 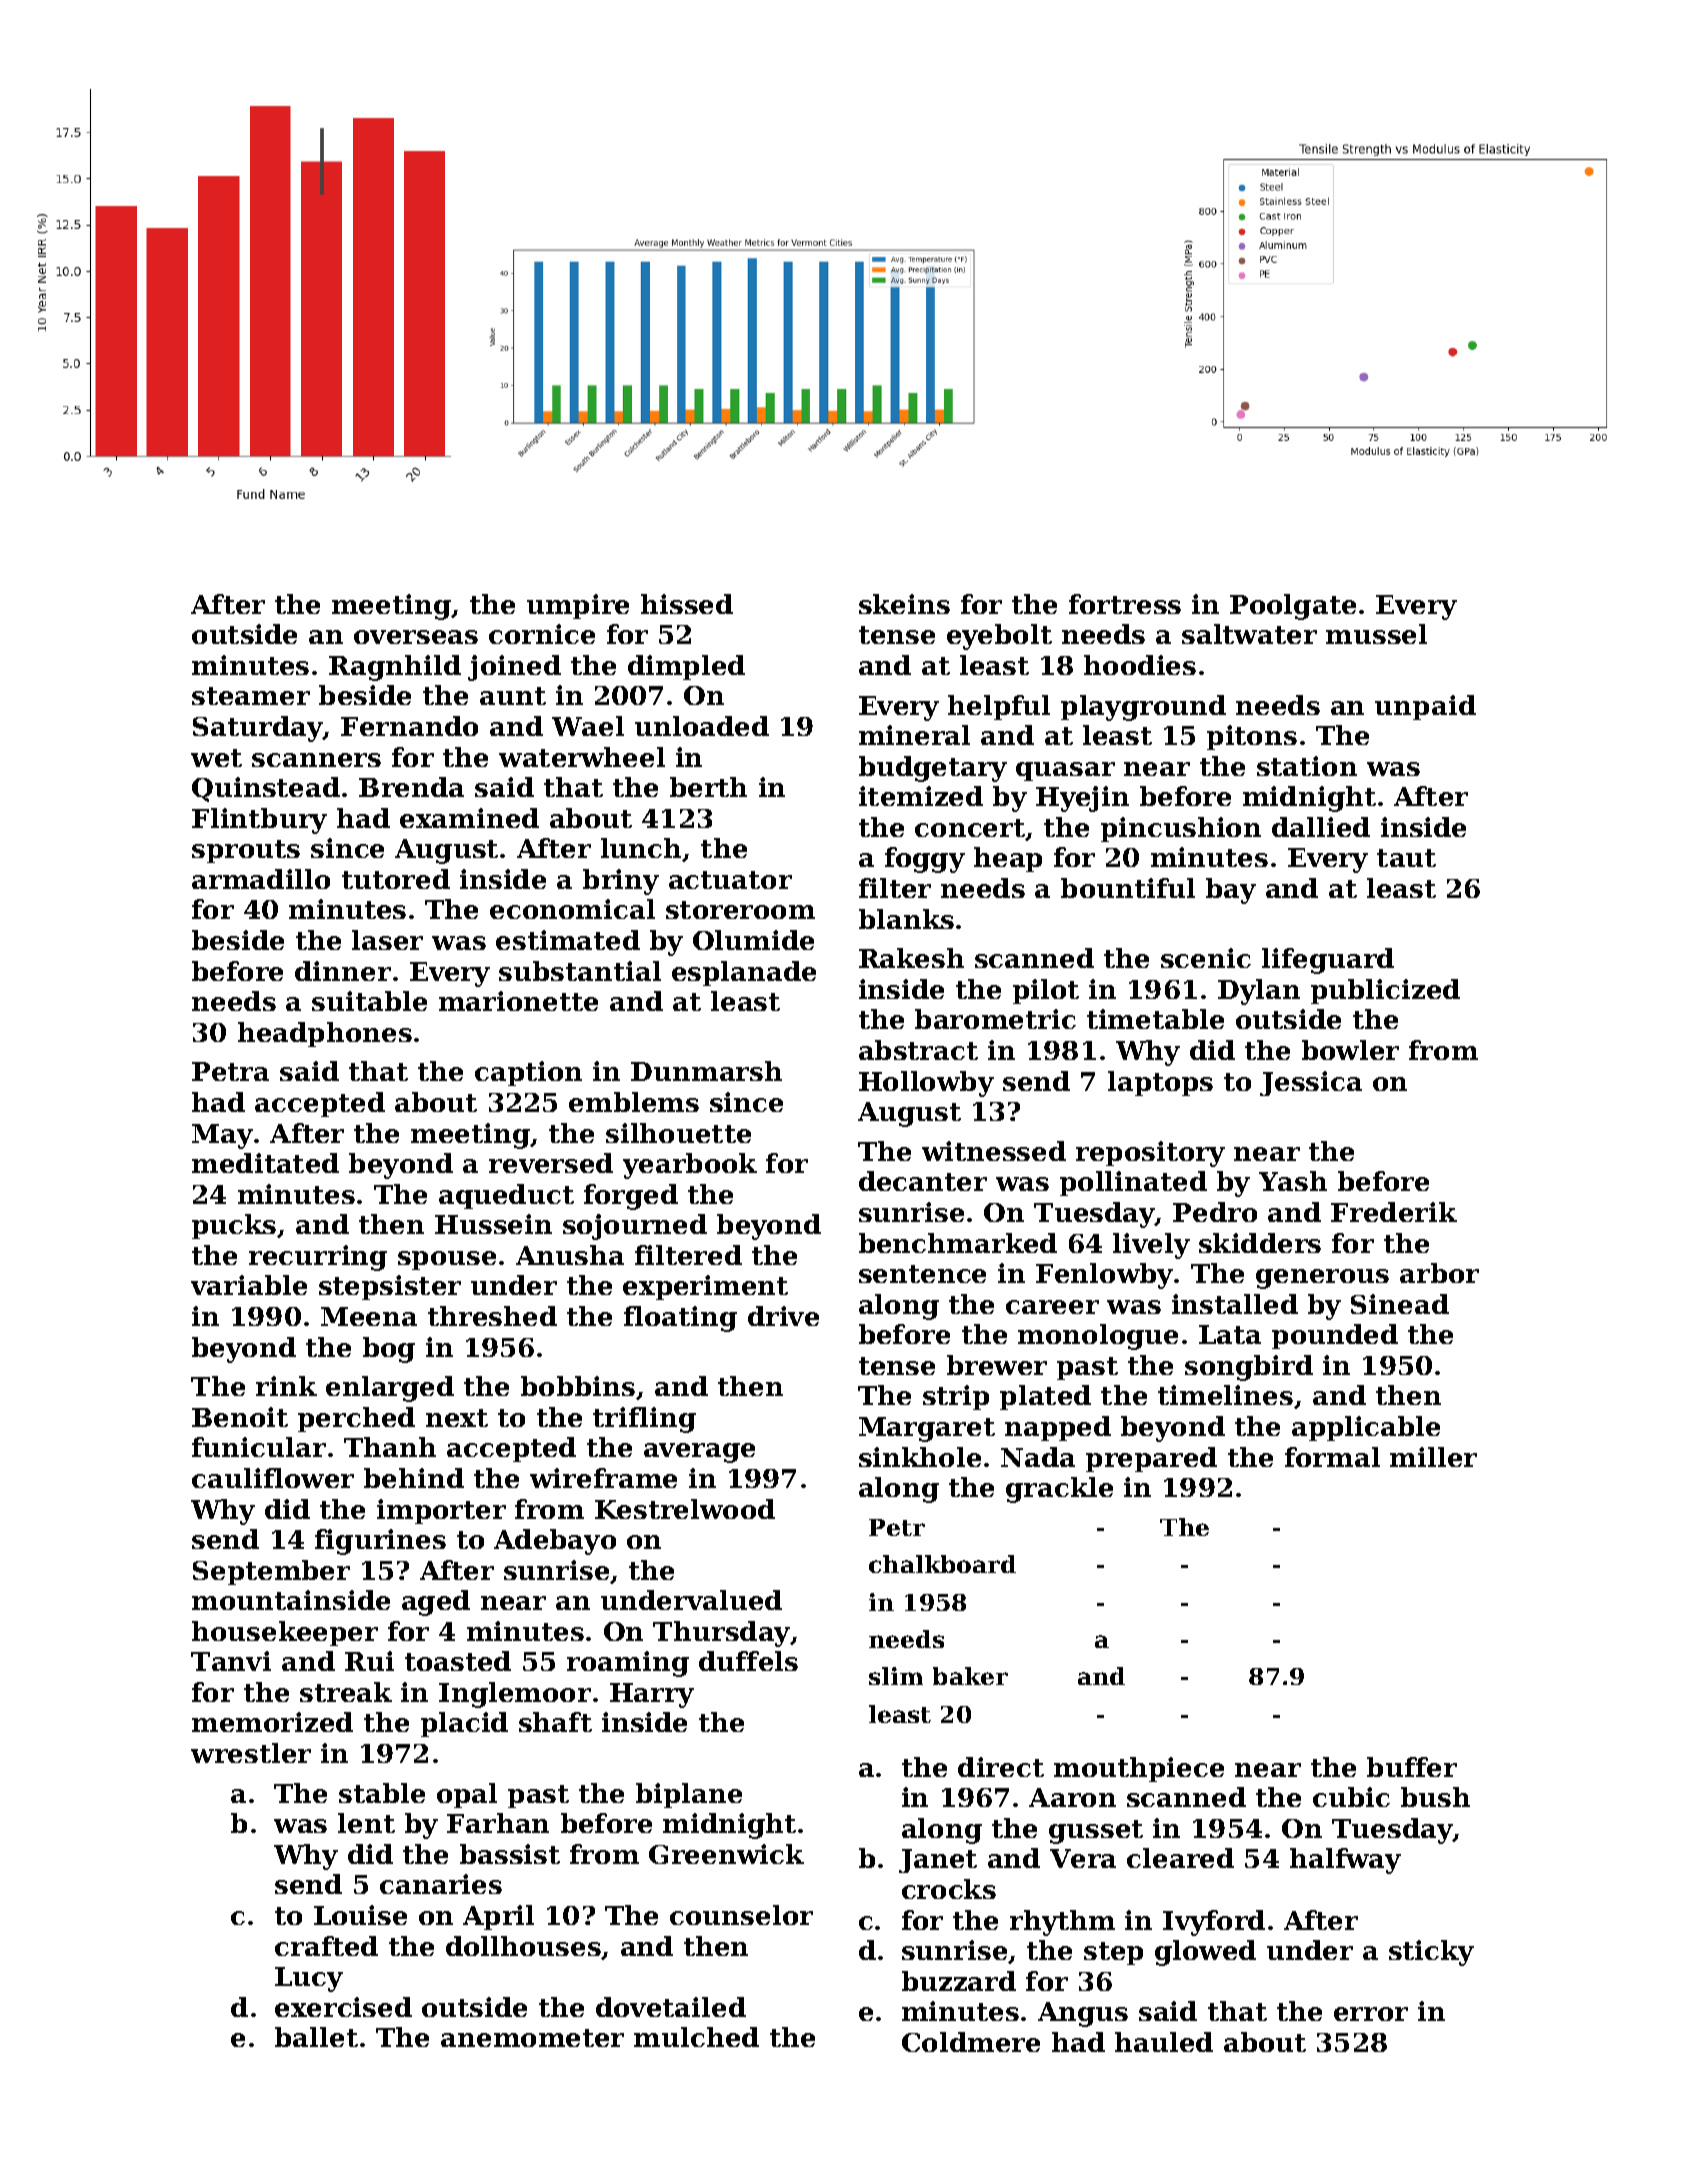 I want to click on playground, so click(x=1143, y=708).
